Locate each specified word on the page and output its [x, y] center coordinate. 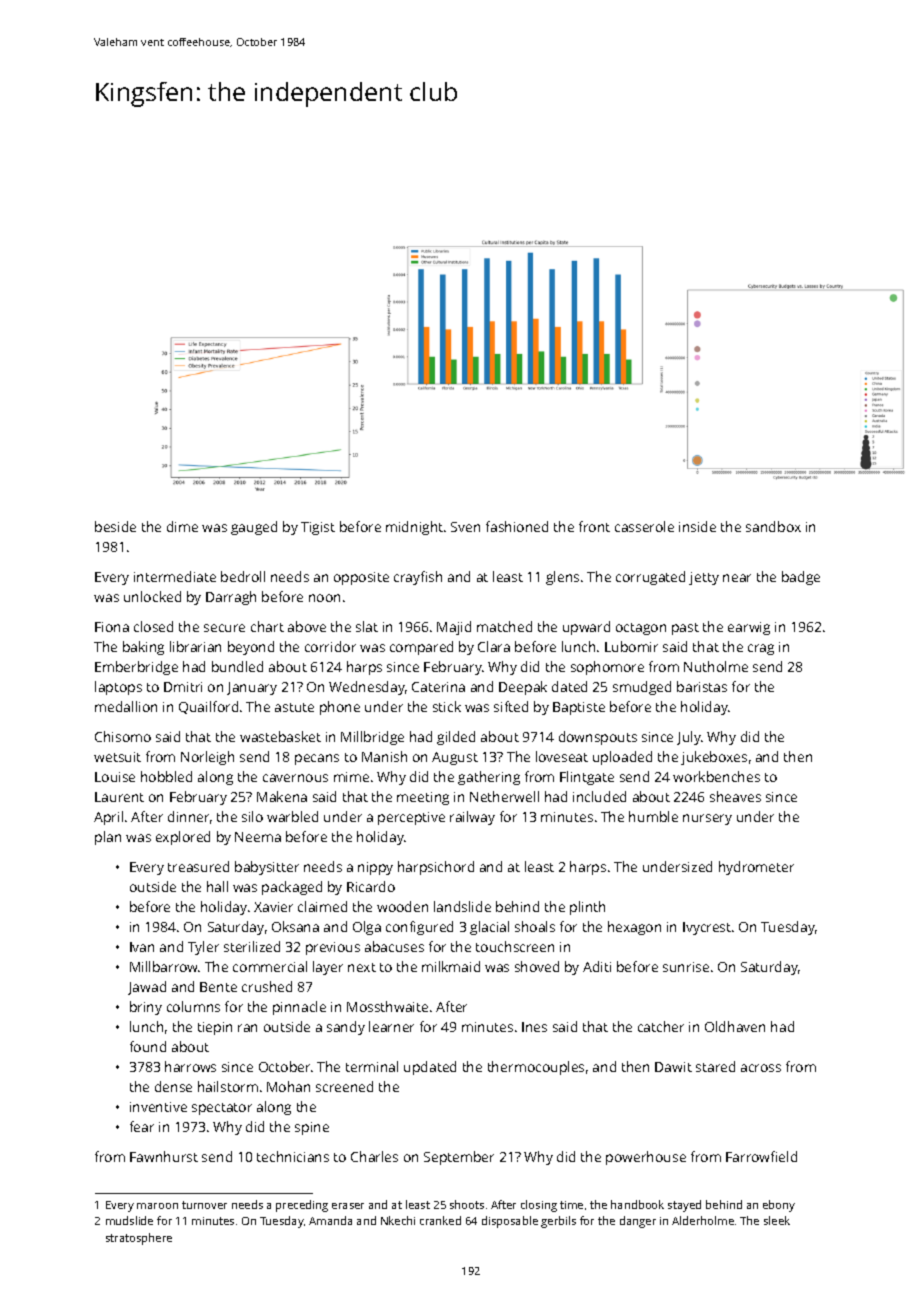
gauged [254, 528]
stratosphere [139, 1239]
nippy [375, 868]
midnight [414, 528]
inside [697, 526]
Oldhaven [735, 1026]
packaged [292, 888]
